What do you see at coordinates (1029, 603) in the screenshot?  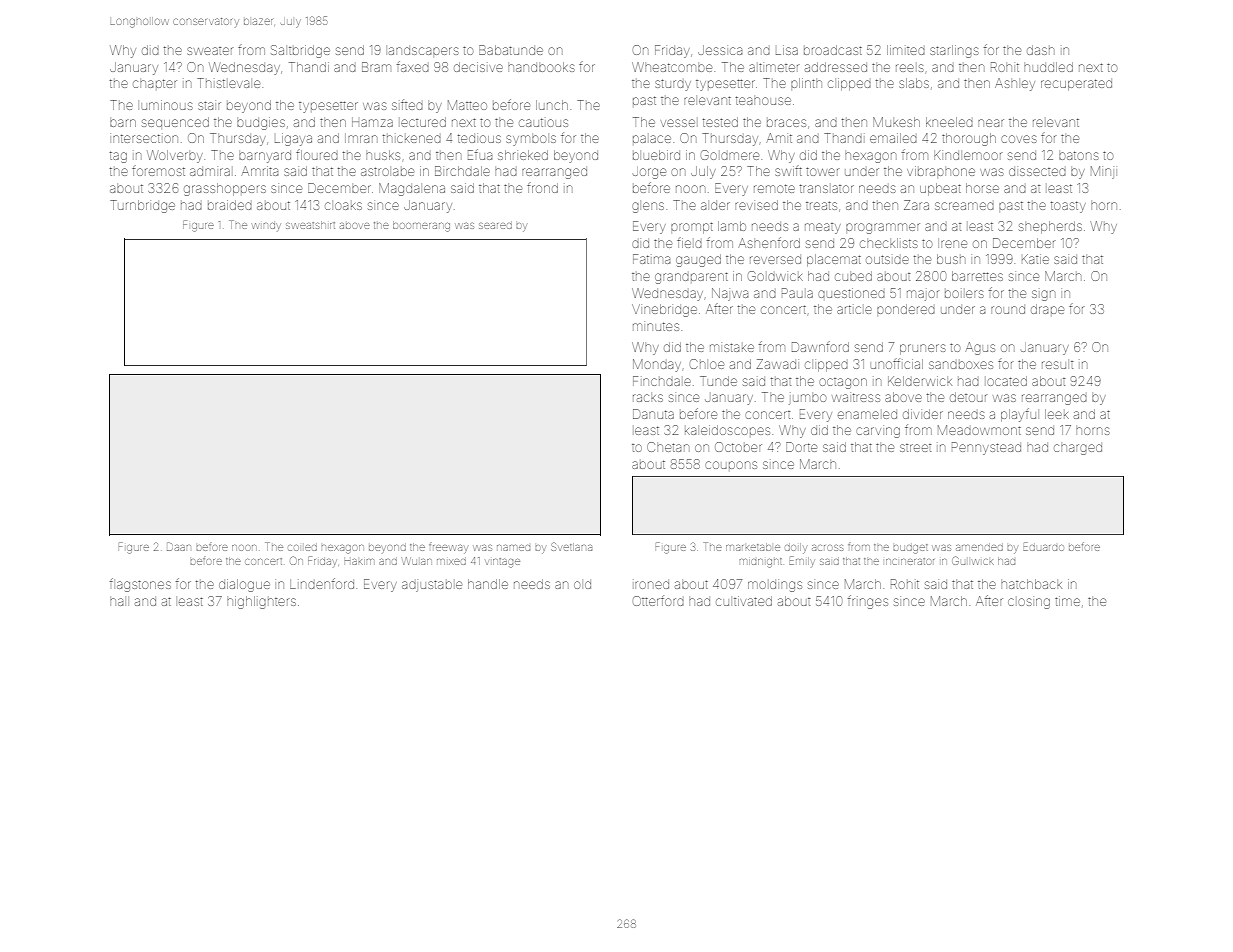 I see `closing` at bounding box center [1029, 603].
